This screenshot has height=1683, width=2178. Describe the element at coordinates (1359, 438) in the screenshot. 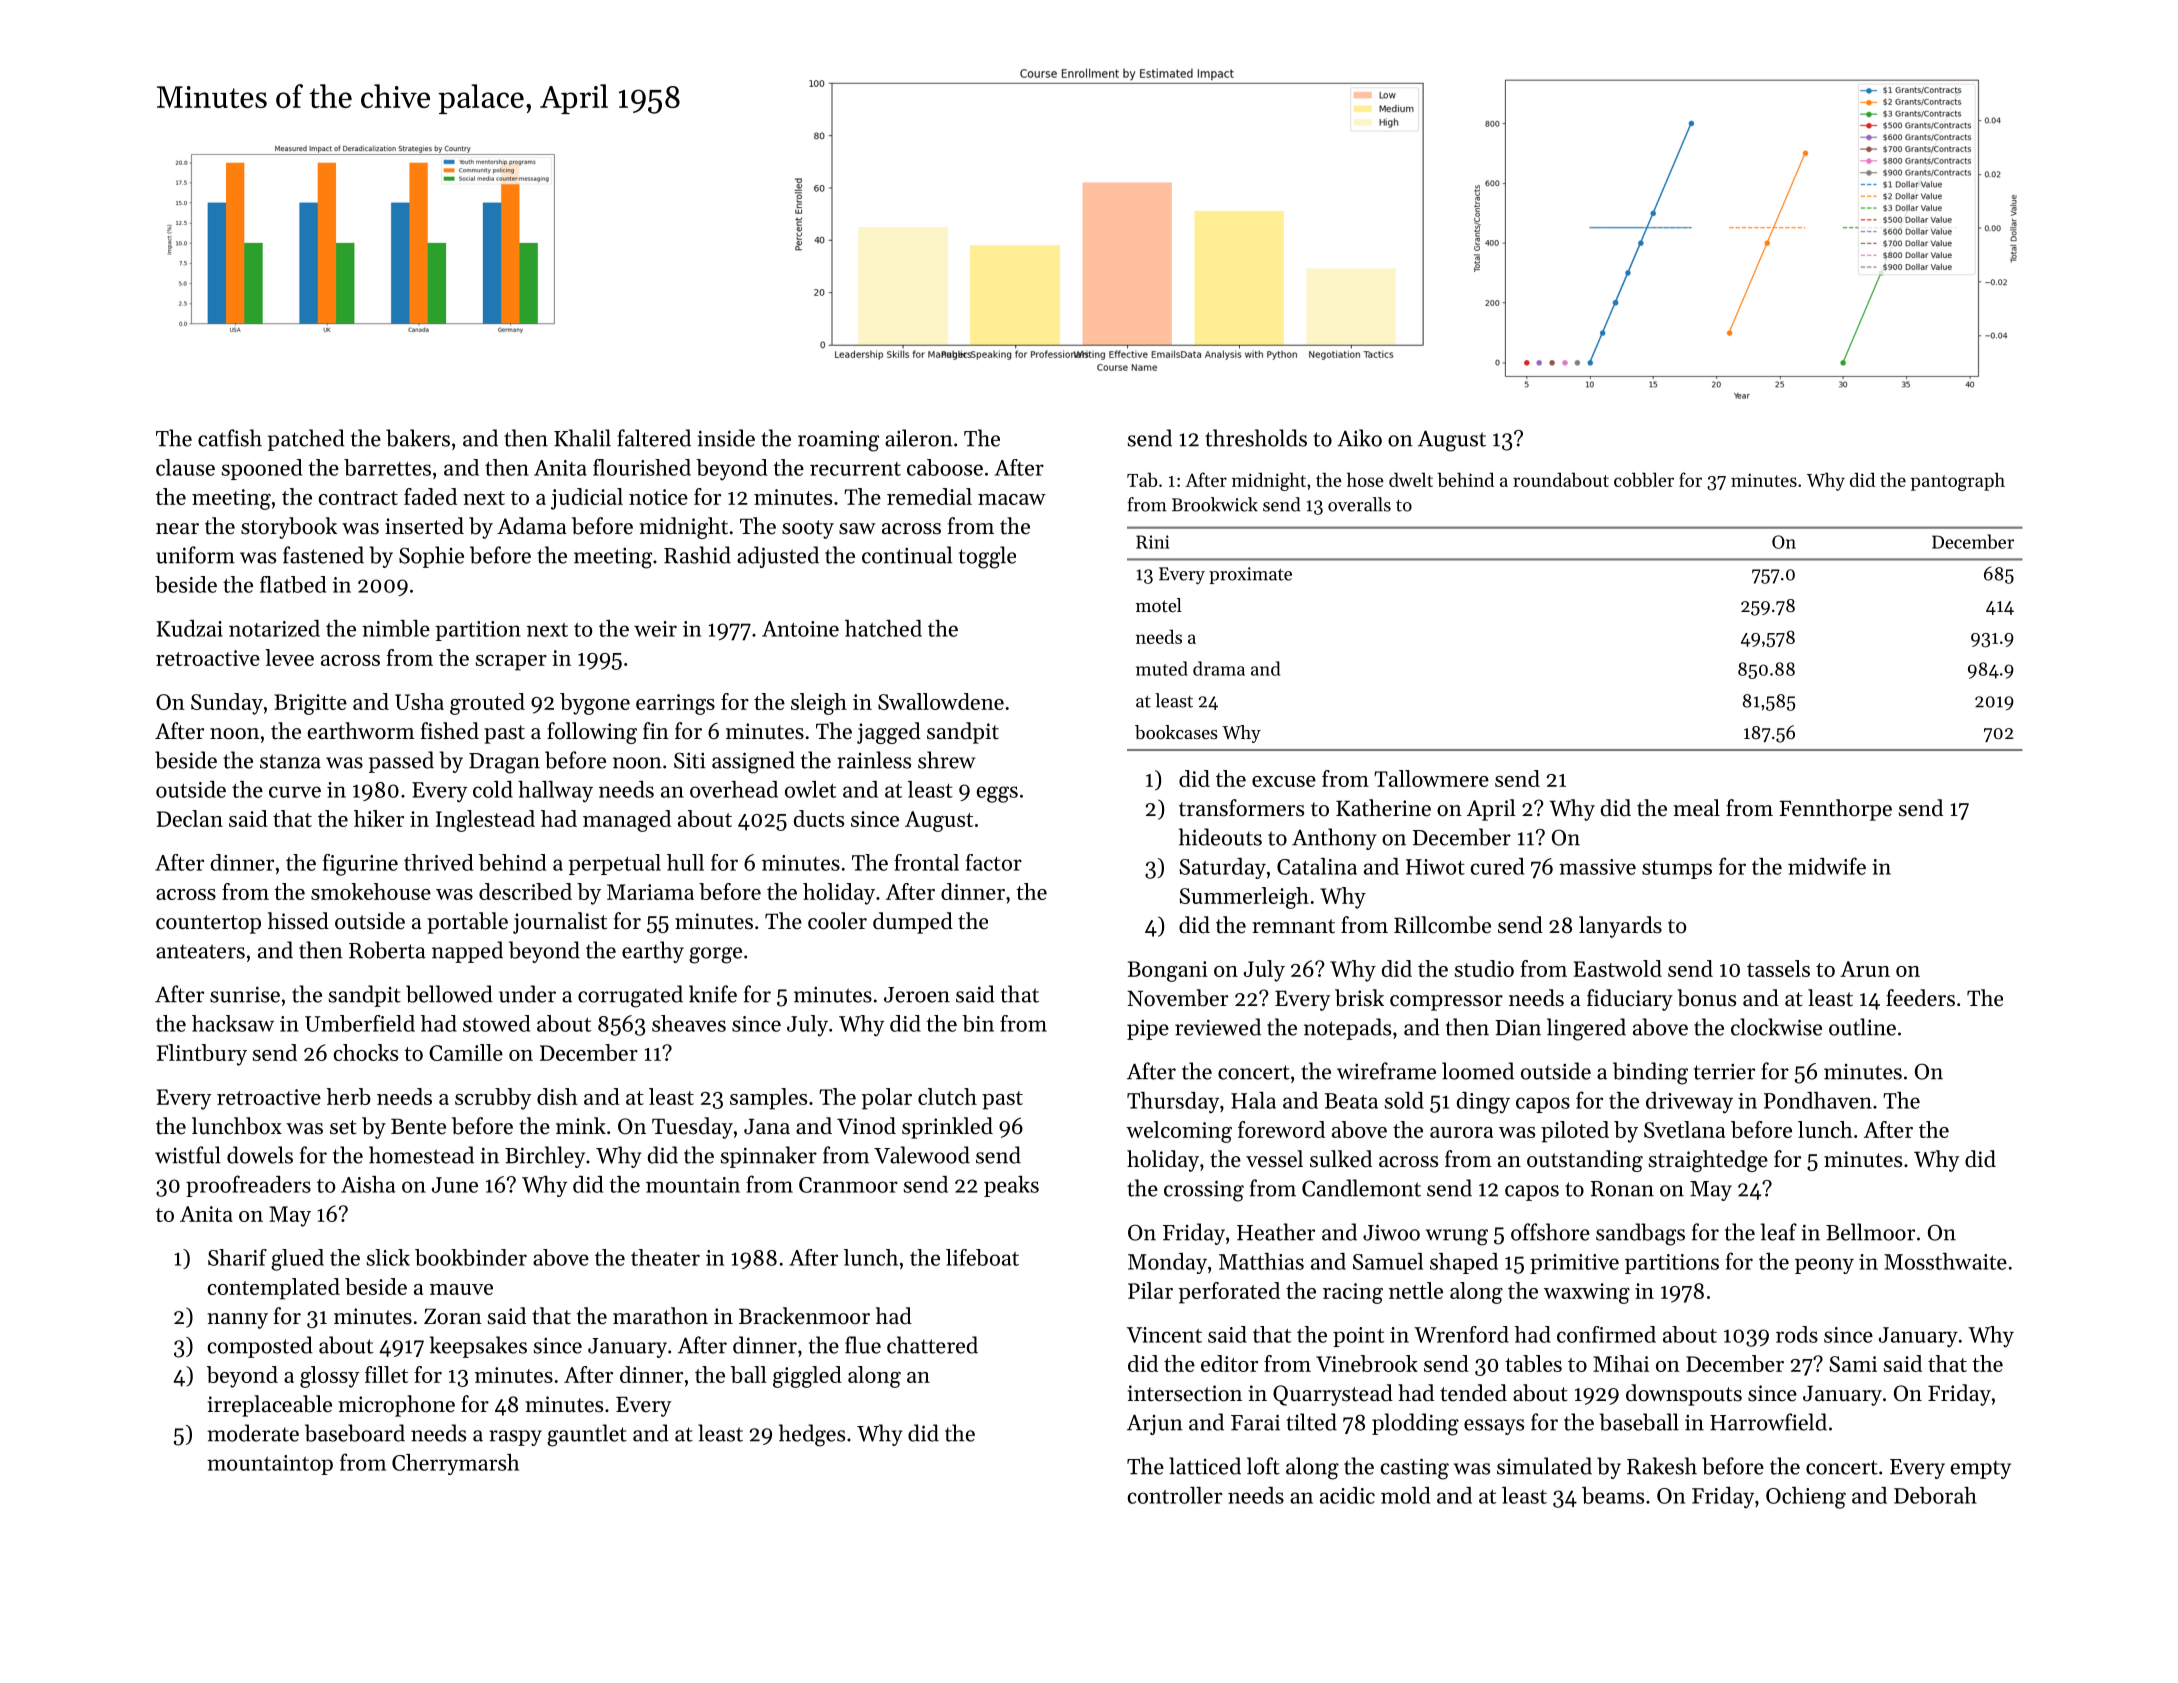

I see `Aiko` at that location.
